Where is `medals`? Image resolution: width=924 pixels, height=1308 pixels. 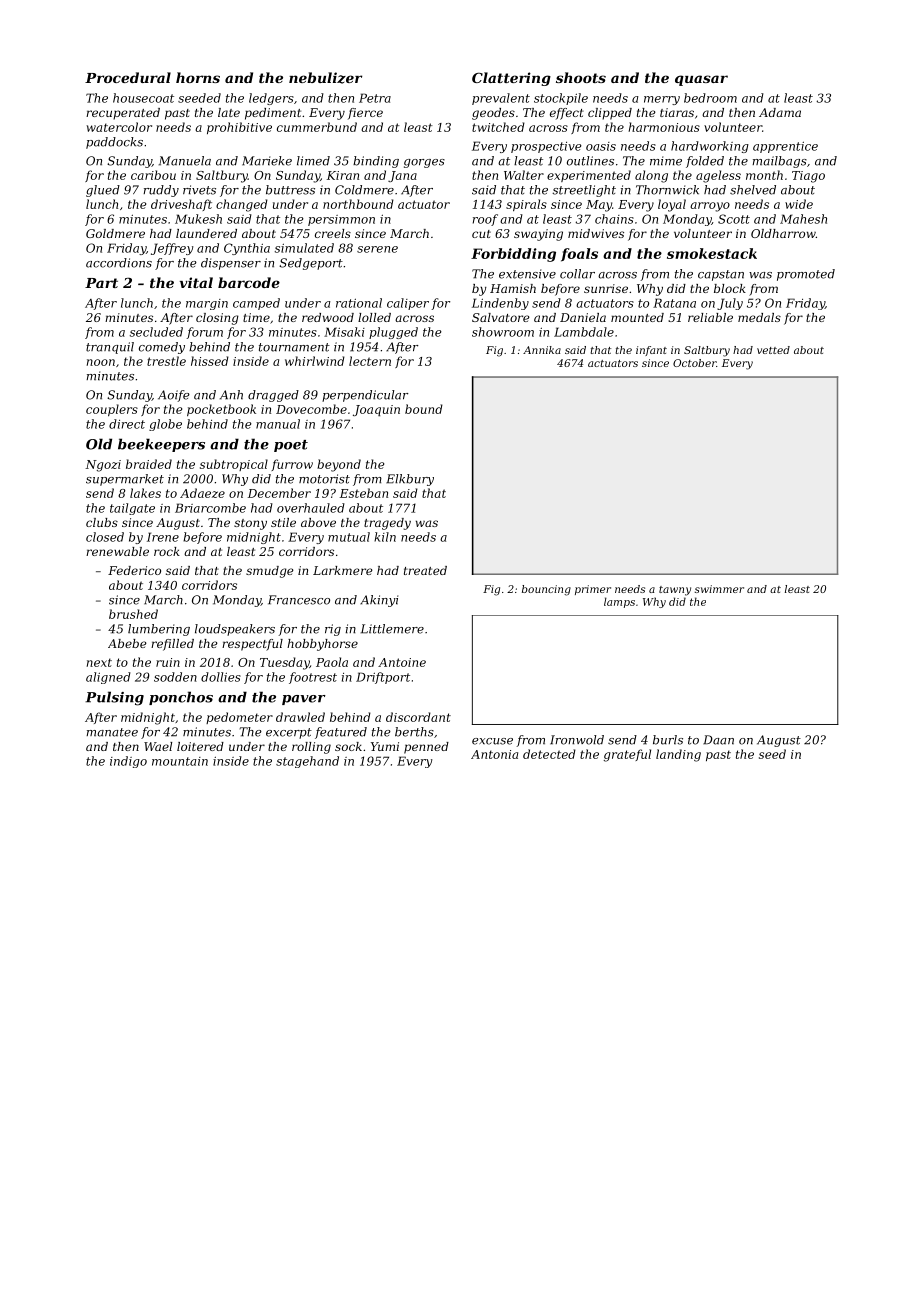 medals is located at coordinates (759, 317).
